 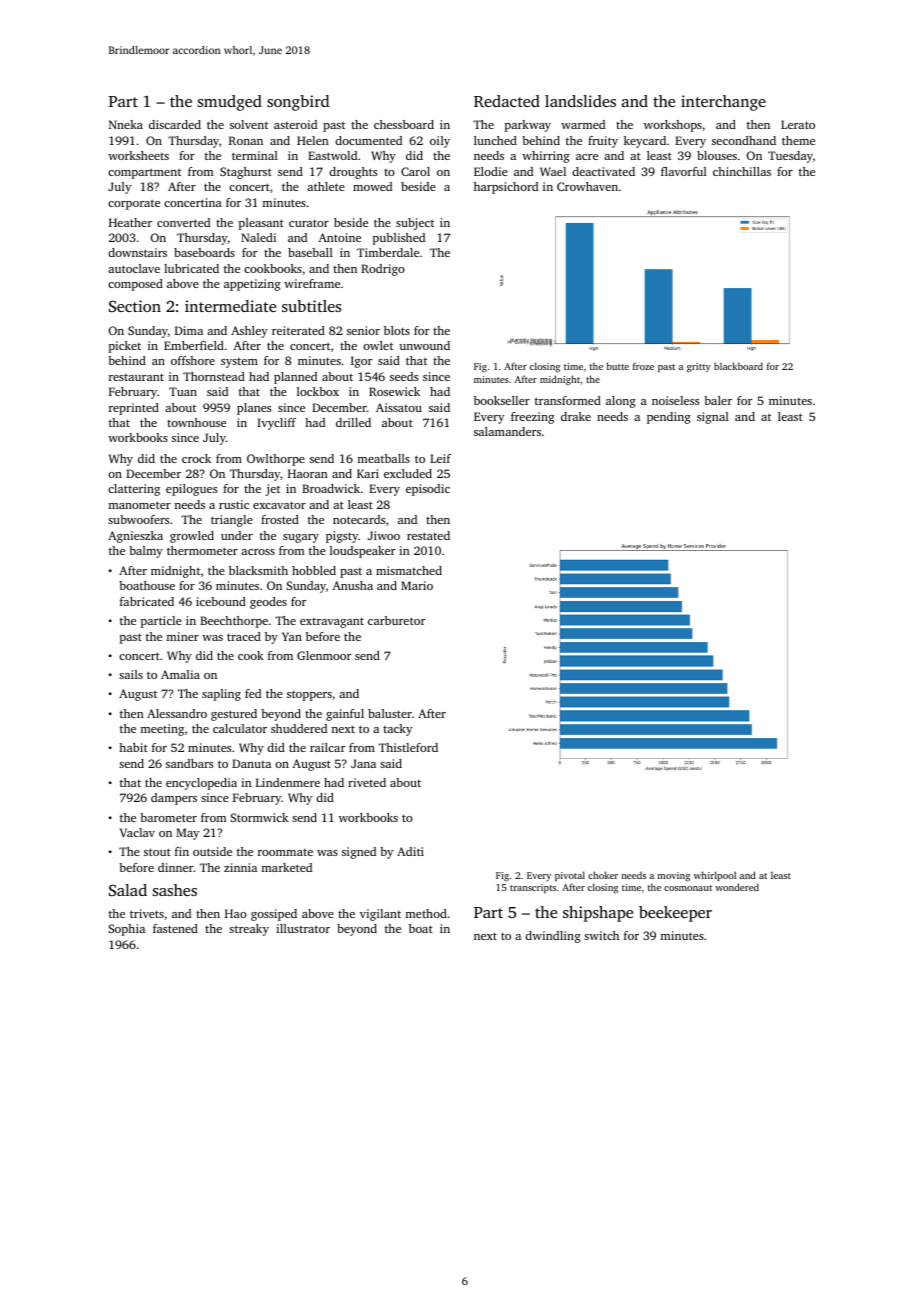 What do you see at coordinates (738, 366) in the page?
I see `blackboard` at bounding box center [738, 366].
